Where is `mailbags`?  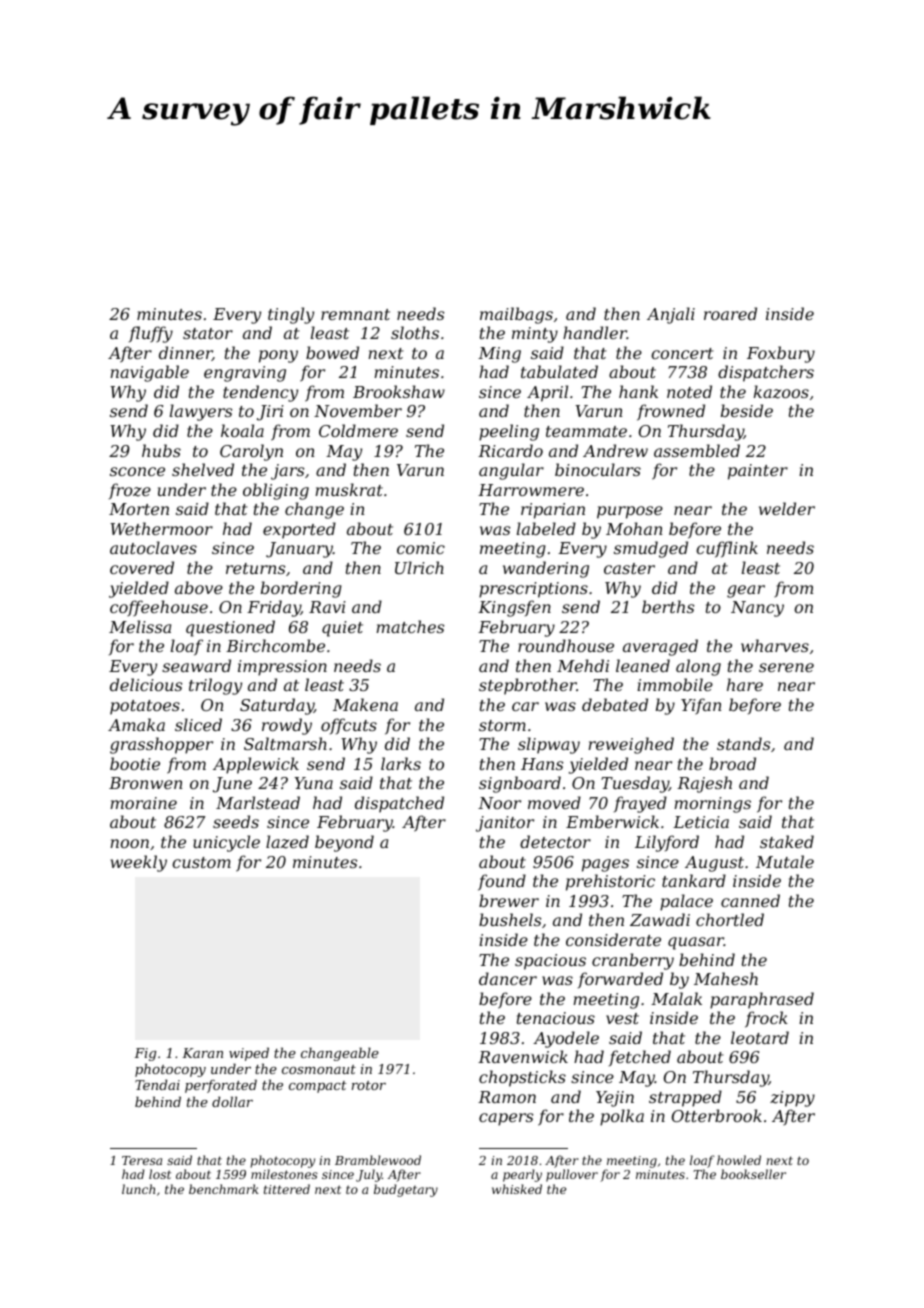 mailbags is located at coordinates (516, 315).
